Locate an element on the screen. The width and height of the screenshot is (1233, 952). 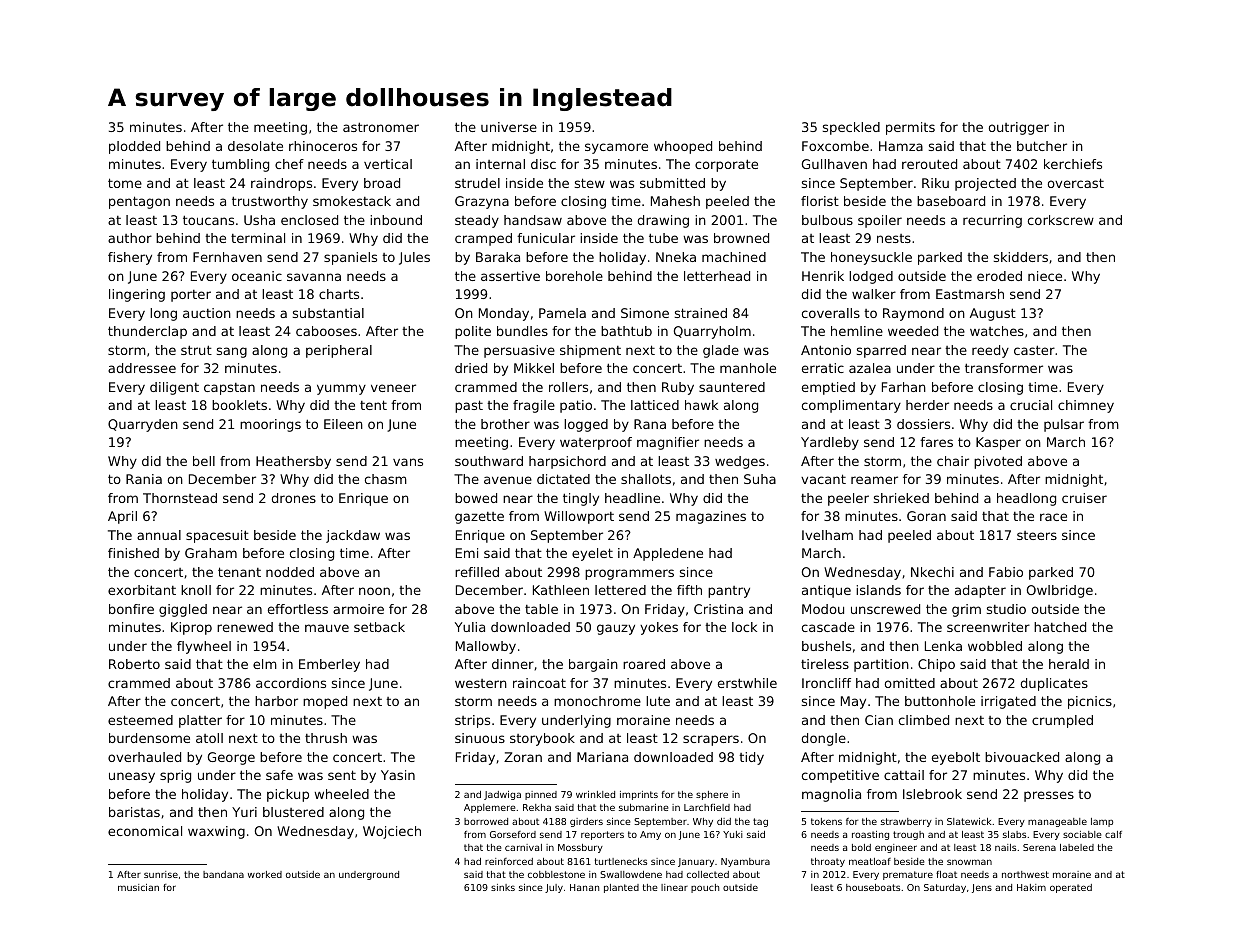
niece is located at coordinates (1045, 276).
